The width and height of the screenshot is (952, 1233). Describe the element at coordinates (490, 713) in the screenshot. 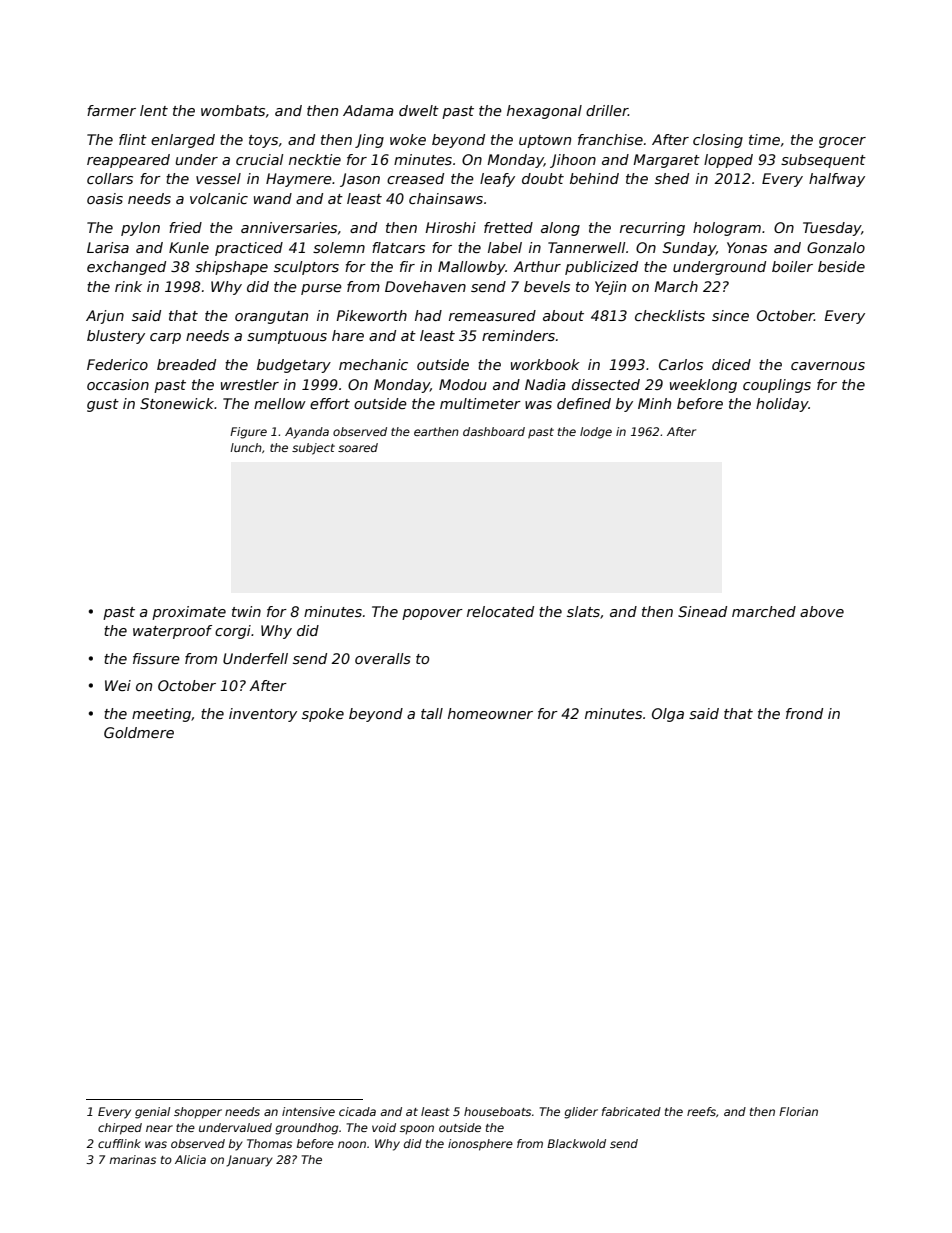

I see `homeowner` at that location.
